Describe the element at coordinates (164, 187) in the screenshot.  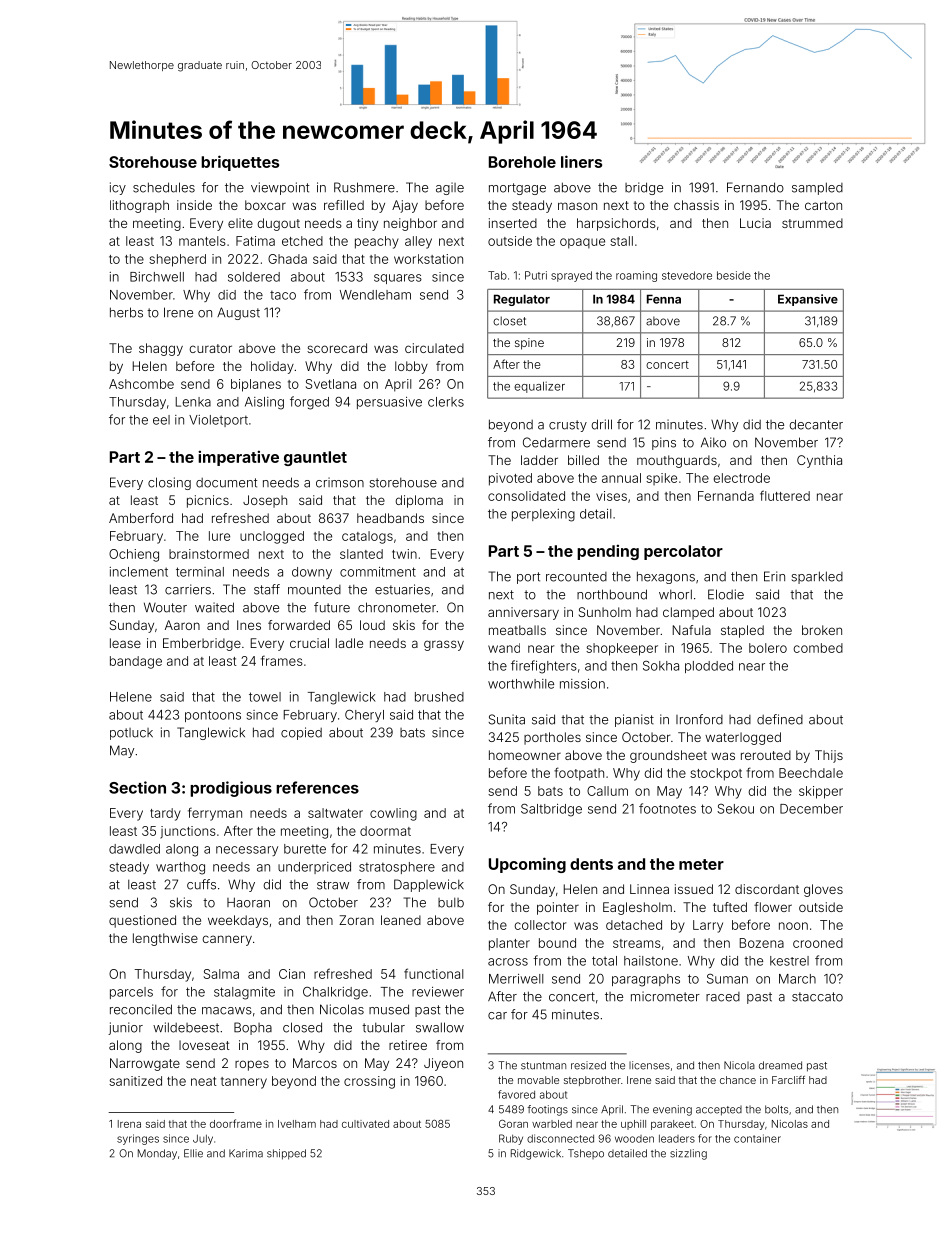
I see `schedules` at that location.
